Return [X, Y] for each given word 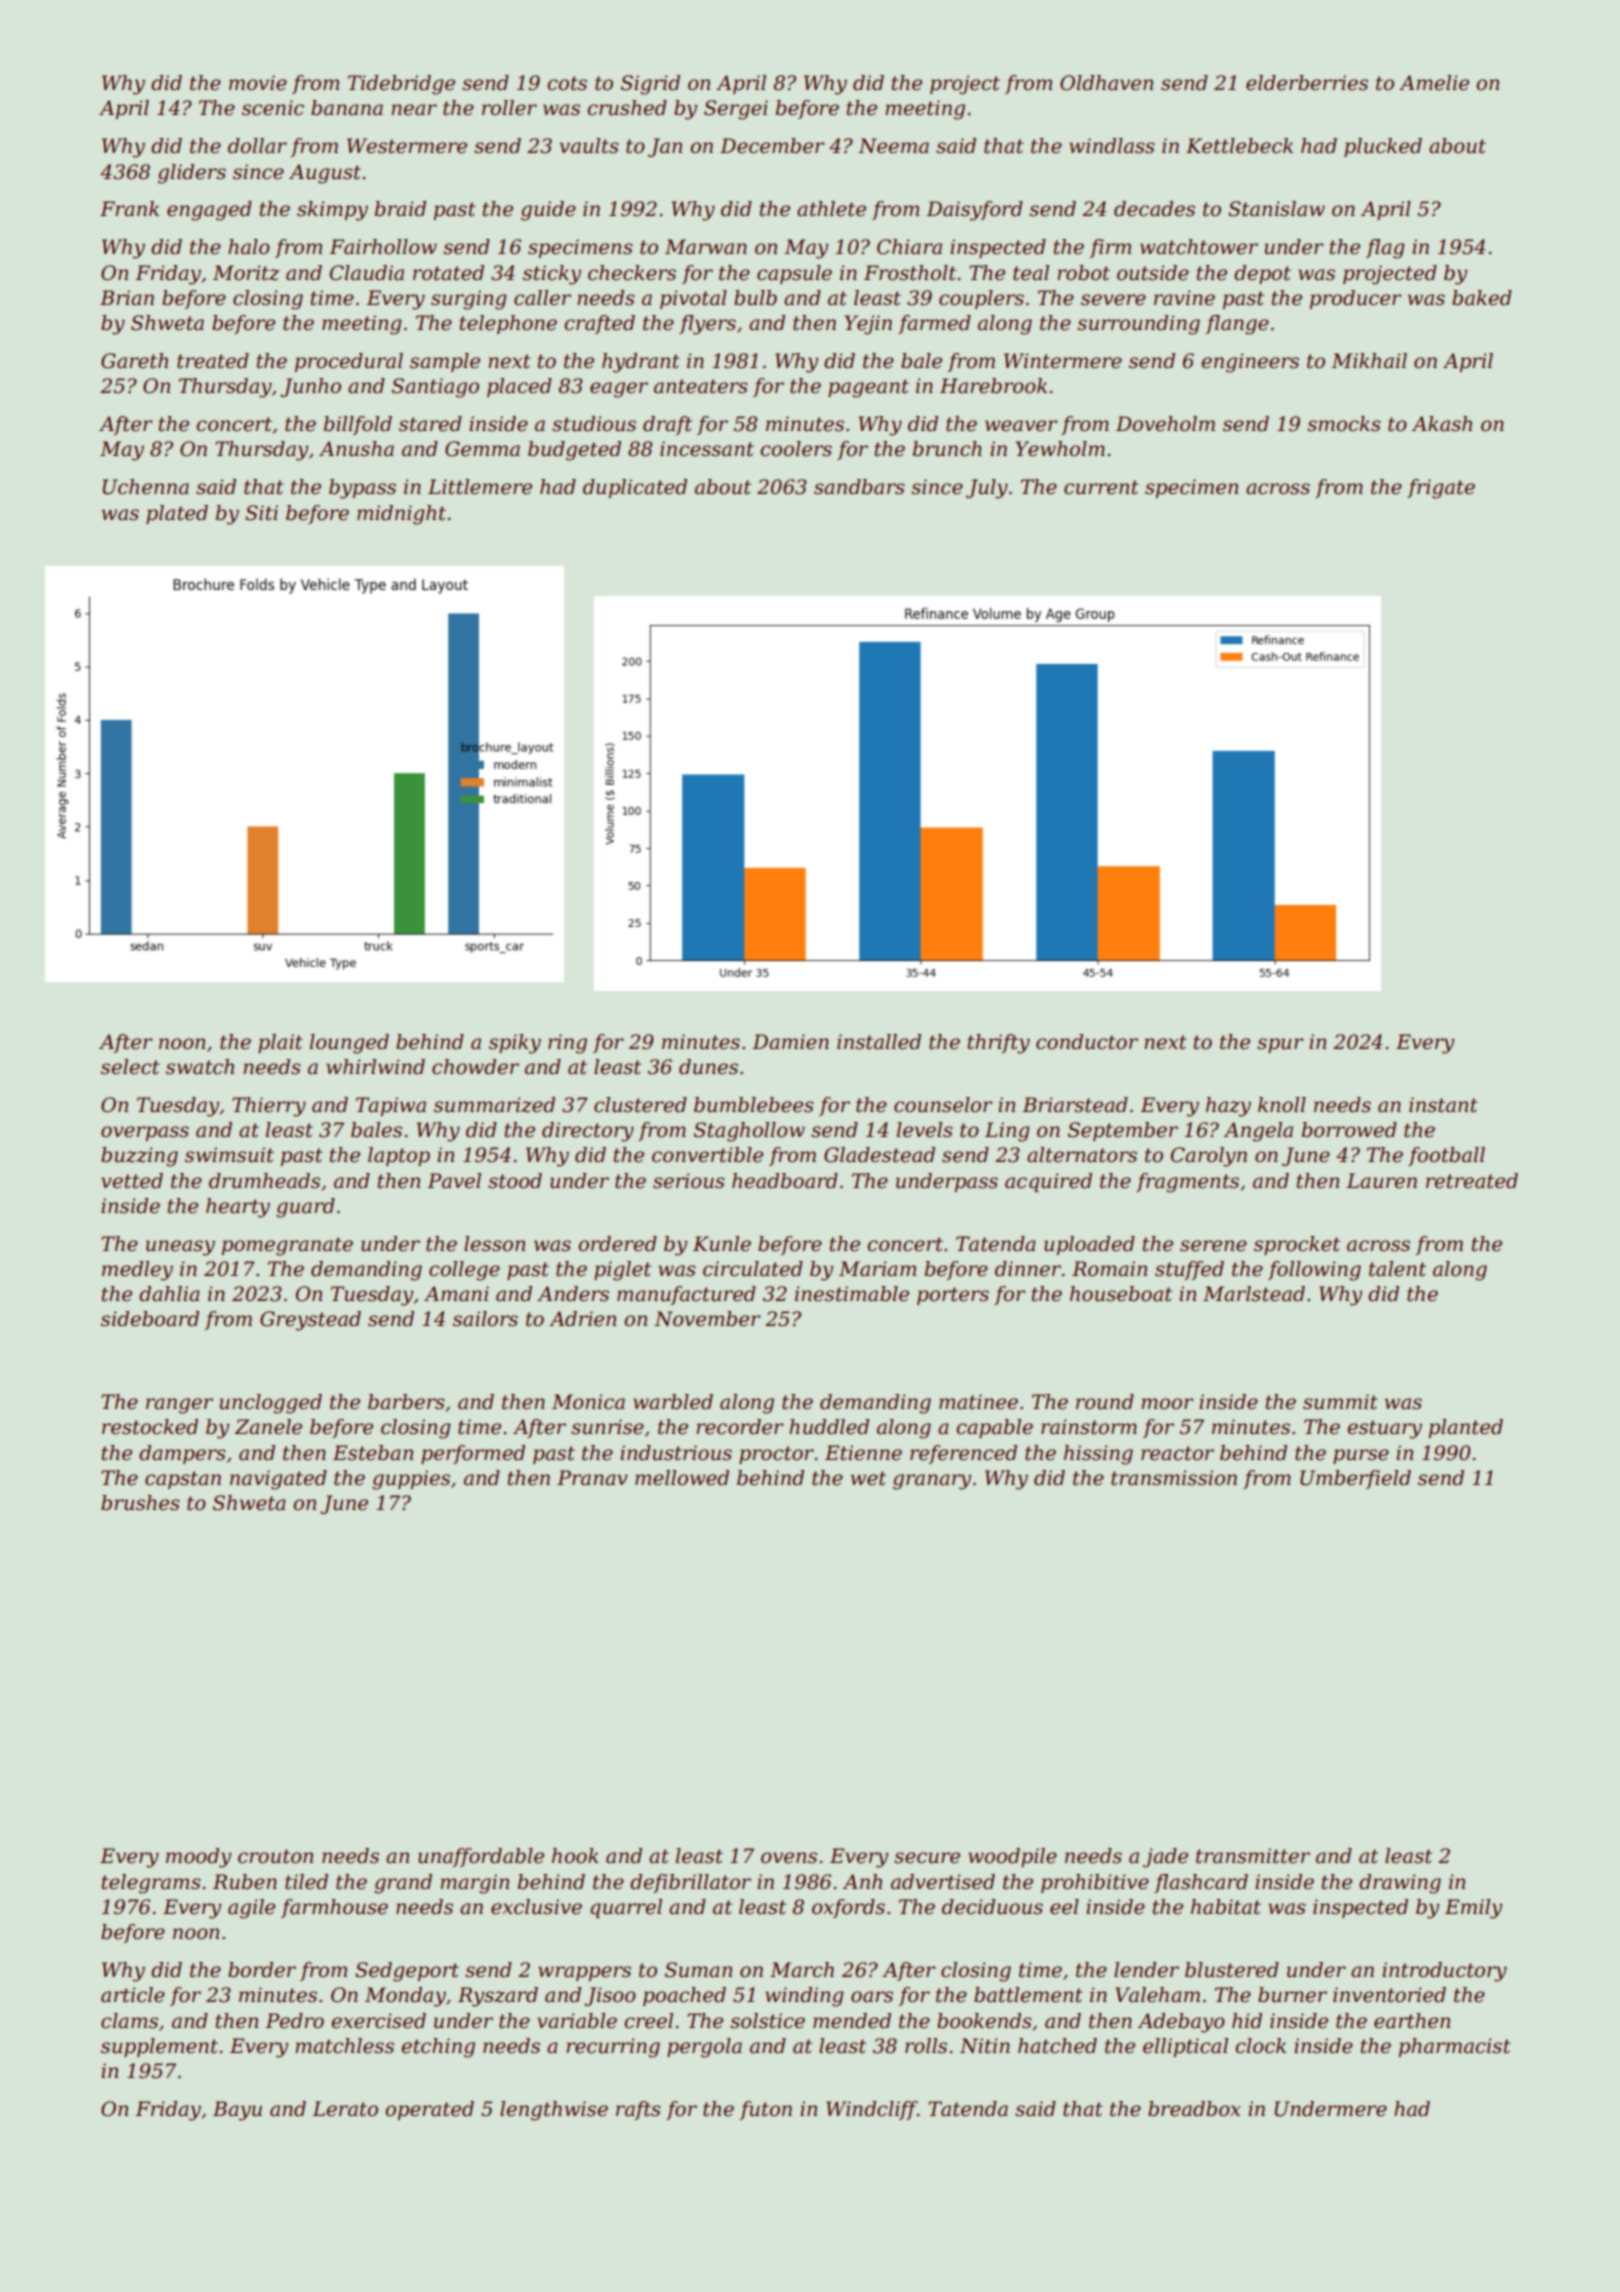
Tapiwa [391, 1106]
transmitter [1253, 1856]
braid [400, 209]
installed [879, 1042]
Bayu [237, 2111]
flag [1385, 249]
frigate [1441, 489]
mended [852, 2021]
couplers [981, 299]
